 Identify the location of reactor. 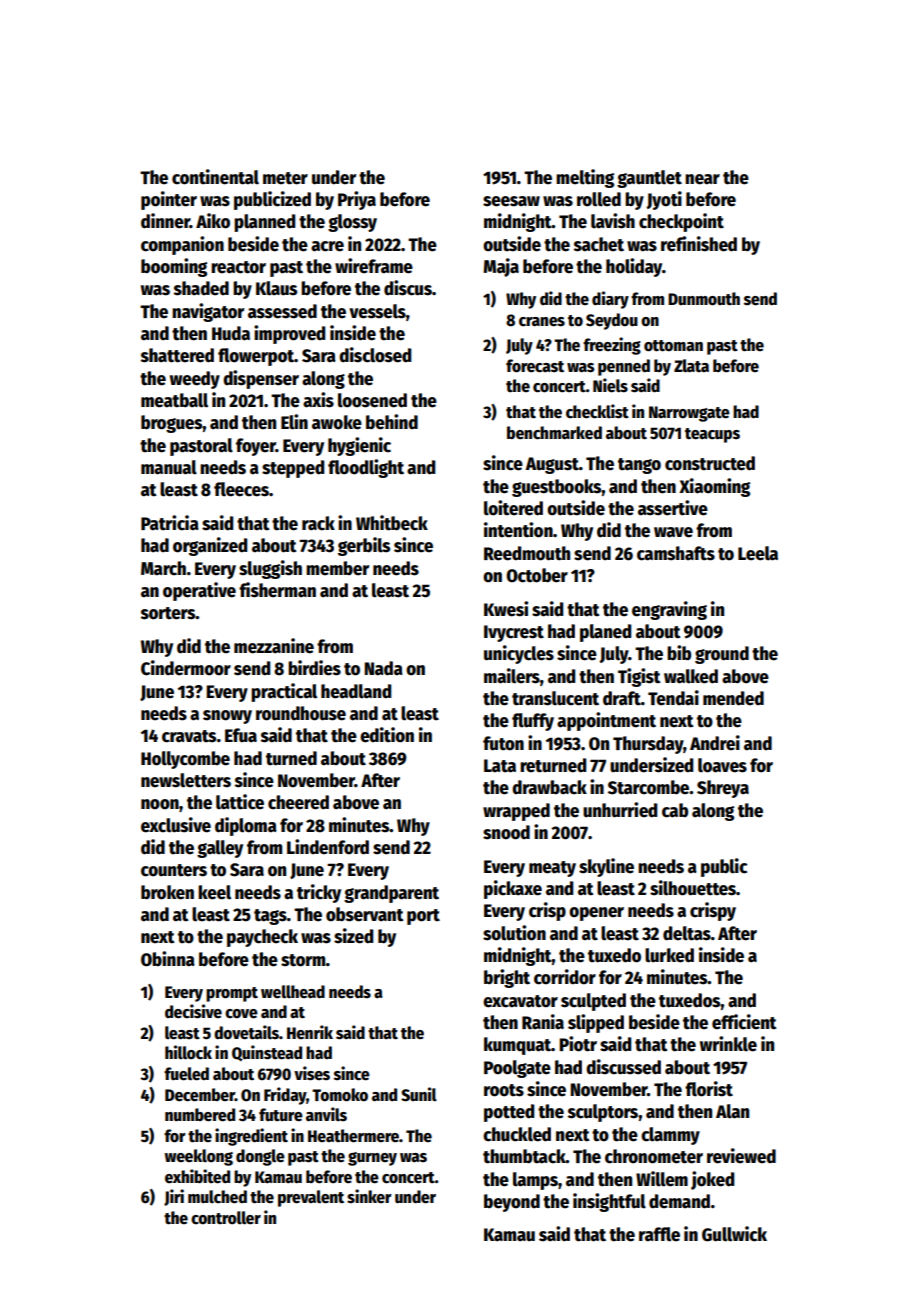
(238, 267).
